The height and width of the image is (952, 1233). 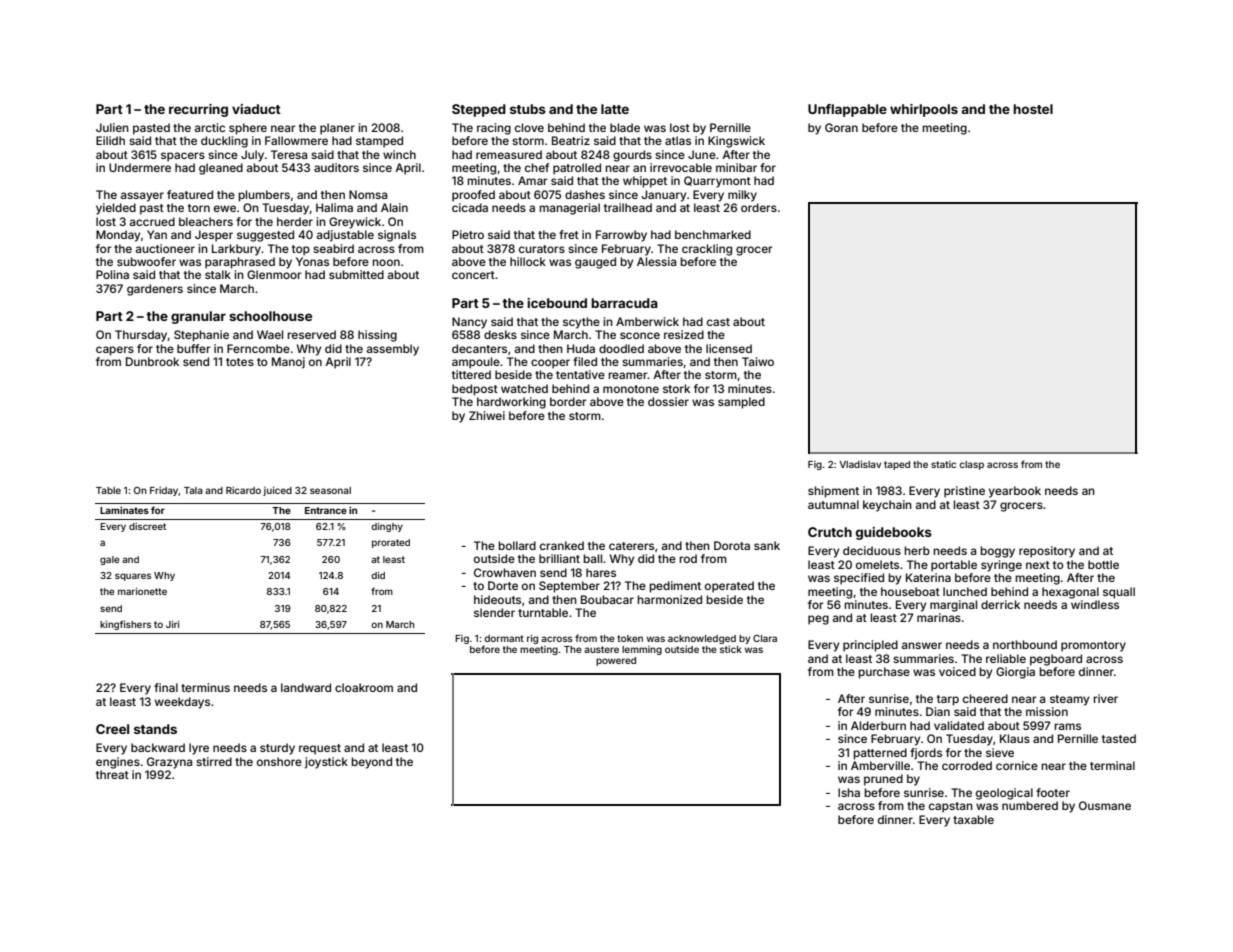 I want to click on recurring, so click(x=198, y=110).
